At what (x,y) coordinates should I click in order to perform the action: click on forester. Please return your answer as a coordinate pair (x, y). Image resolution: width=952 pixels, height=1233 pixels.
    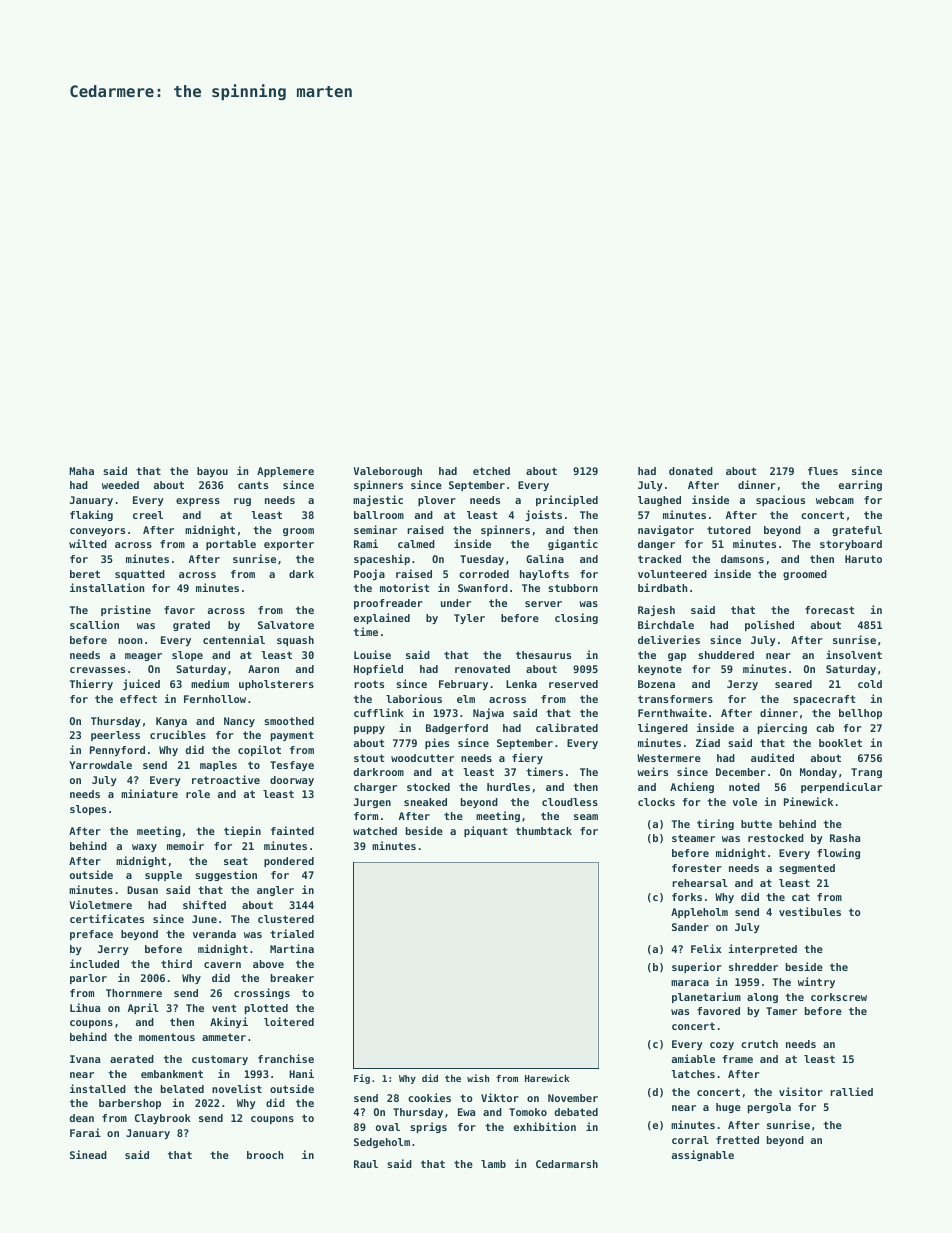
    Looking at the image, I should click on (697, 868).
